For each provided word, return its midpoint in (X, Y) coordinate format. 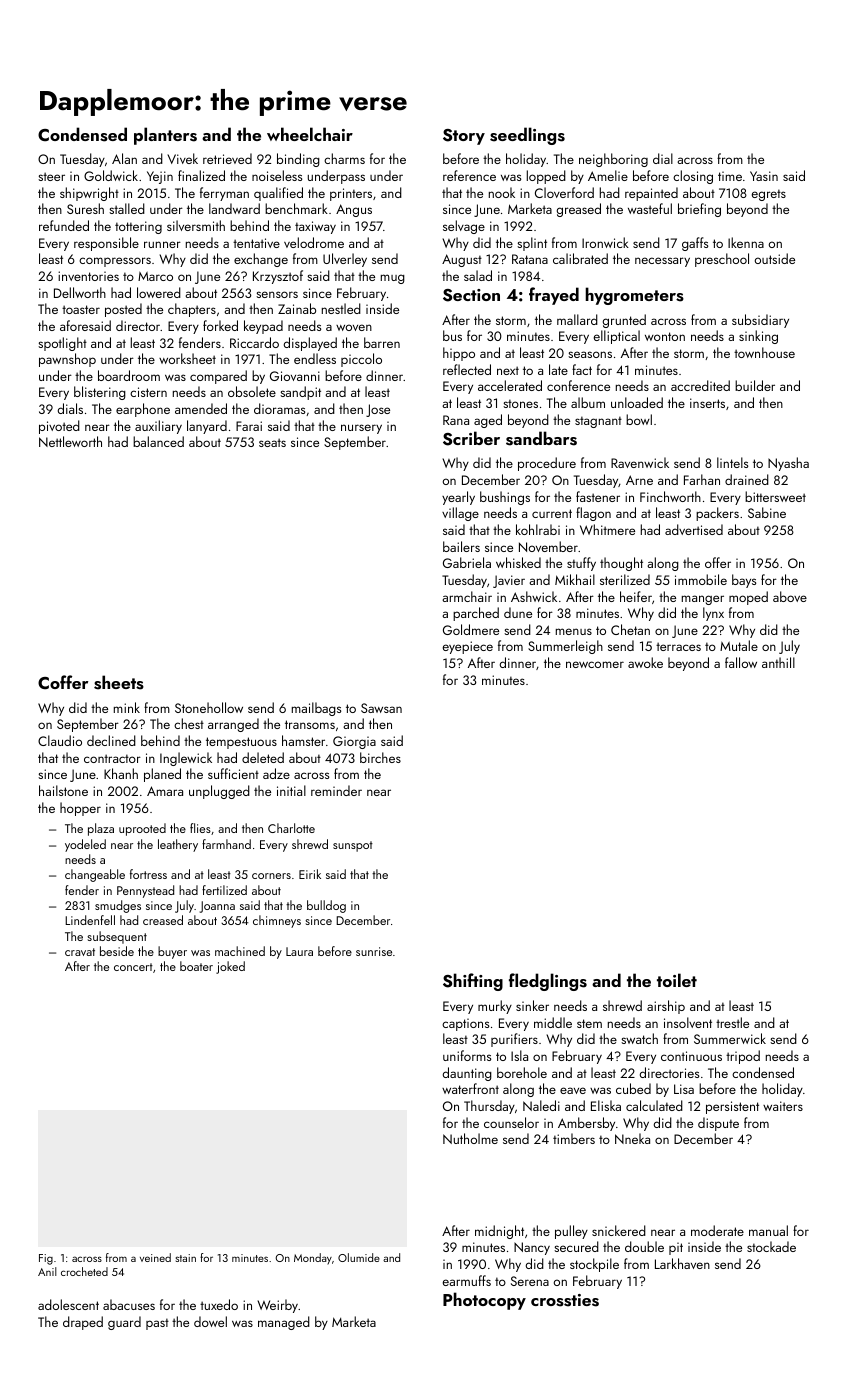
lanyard (207, 427)
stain (186, 1258)
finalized (201, 175)
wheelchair (310, 134)
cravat (80, 952)
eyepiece (468, 647)
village (460, 514)
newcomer (595, 664)
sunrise (374, 951)
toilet (677, 980)
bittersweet (775, 496)
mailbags (316, 709)
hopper (80, 809)
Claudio (60, 740)
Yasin (764, 176)
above (790, 596)
